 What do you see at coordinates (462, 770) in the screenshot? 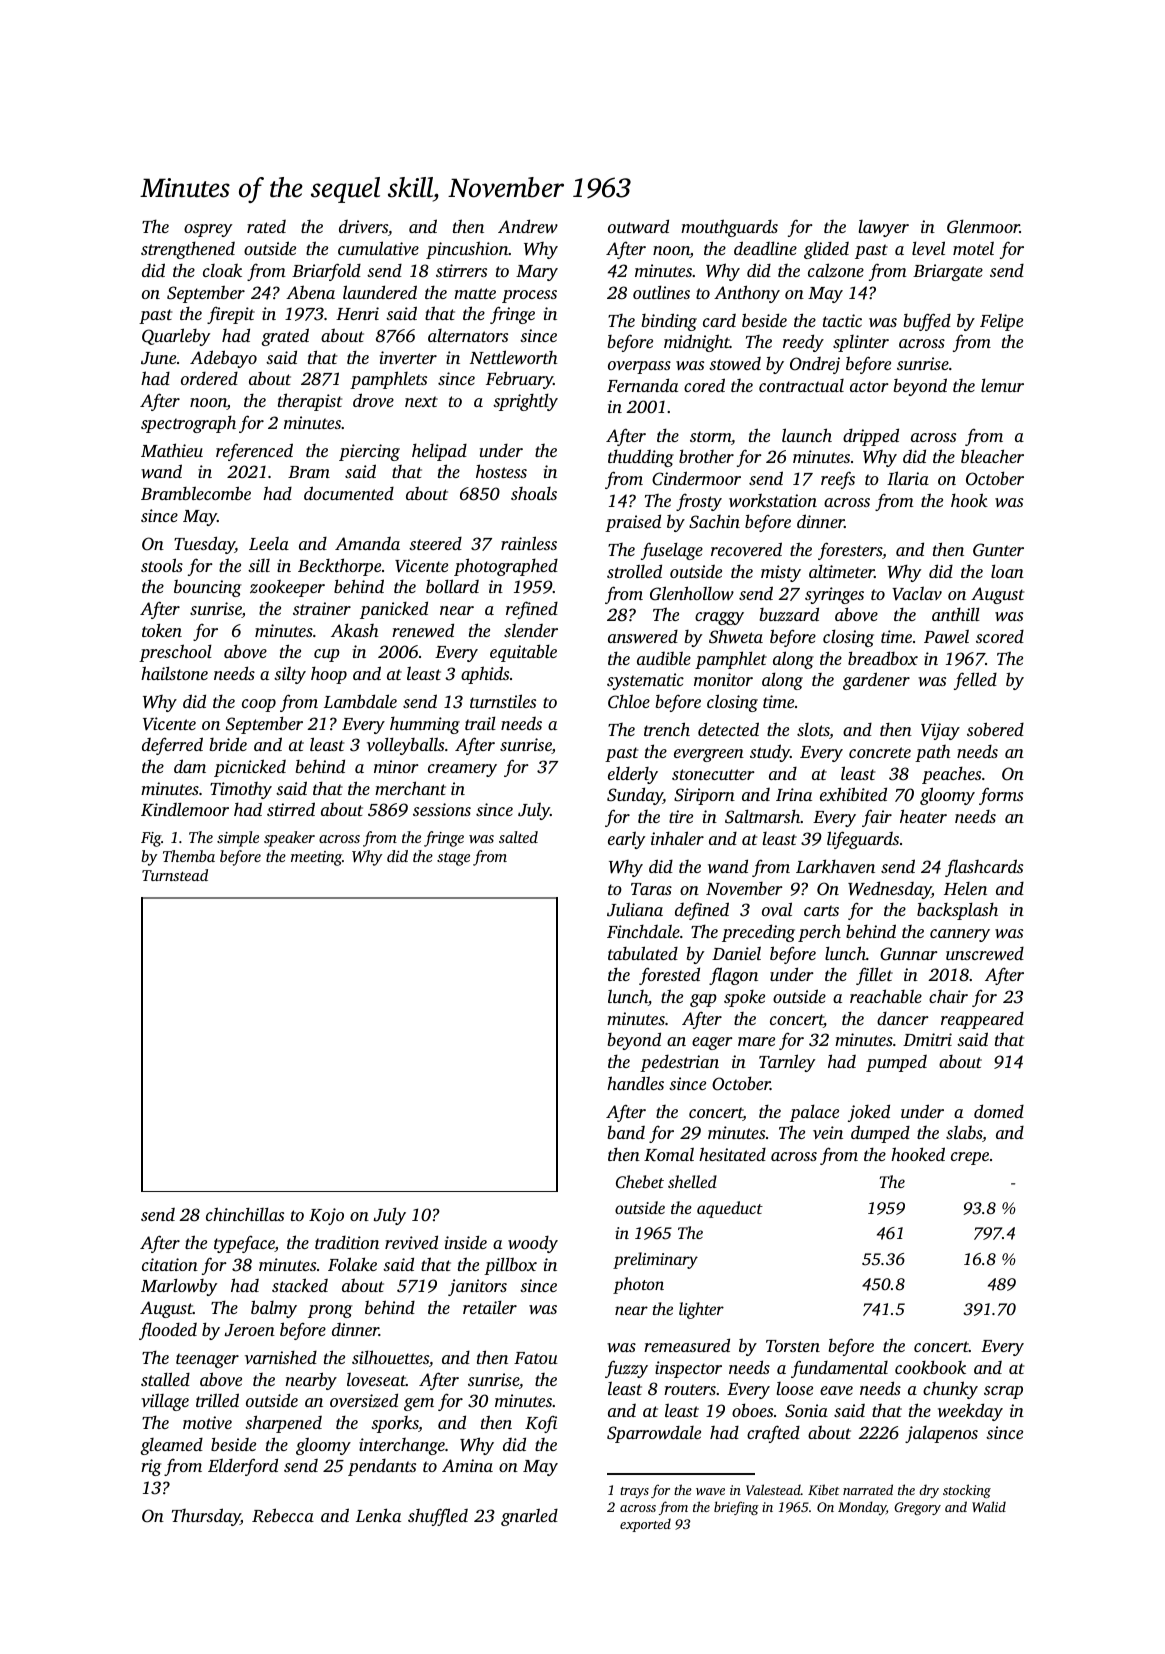
I see `creamery` at bounding box center [462, 770].
